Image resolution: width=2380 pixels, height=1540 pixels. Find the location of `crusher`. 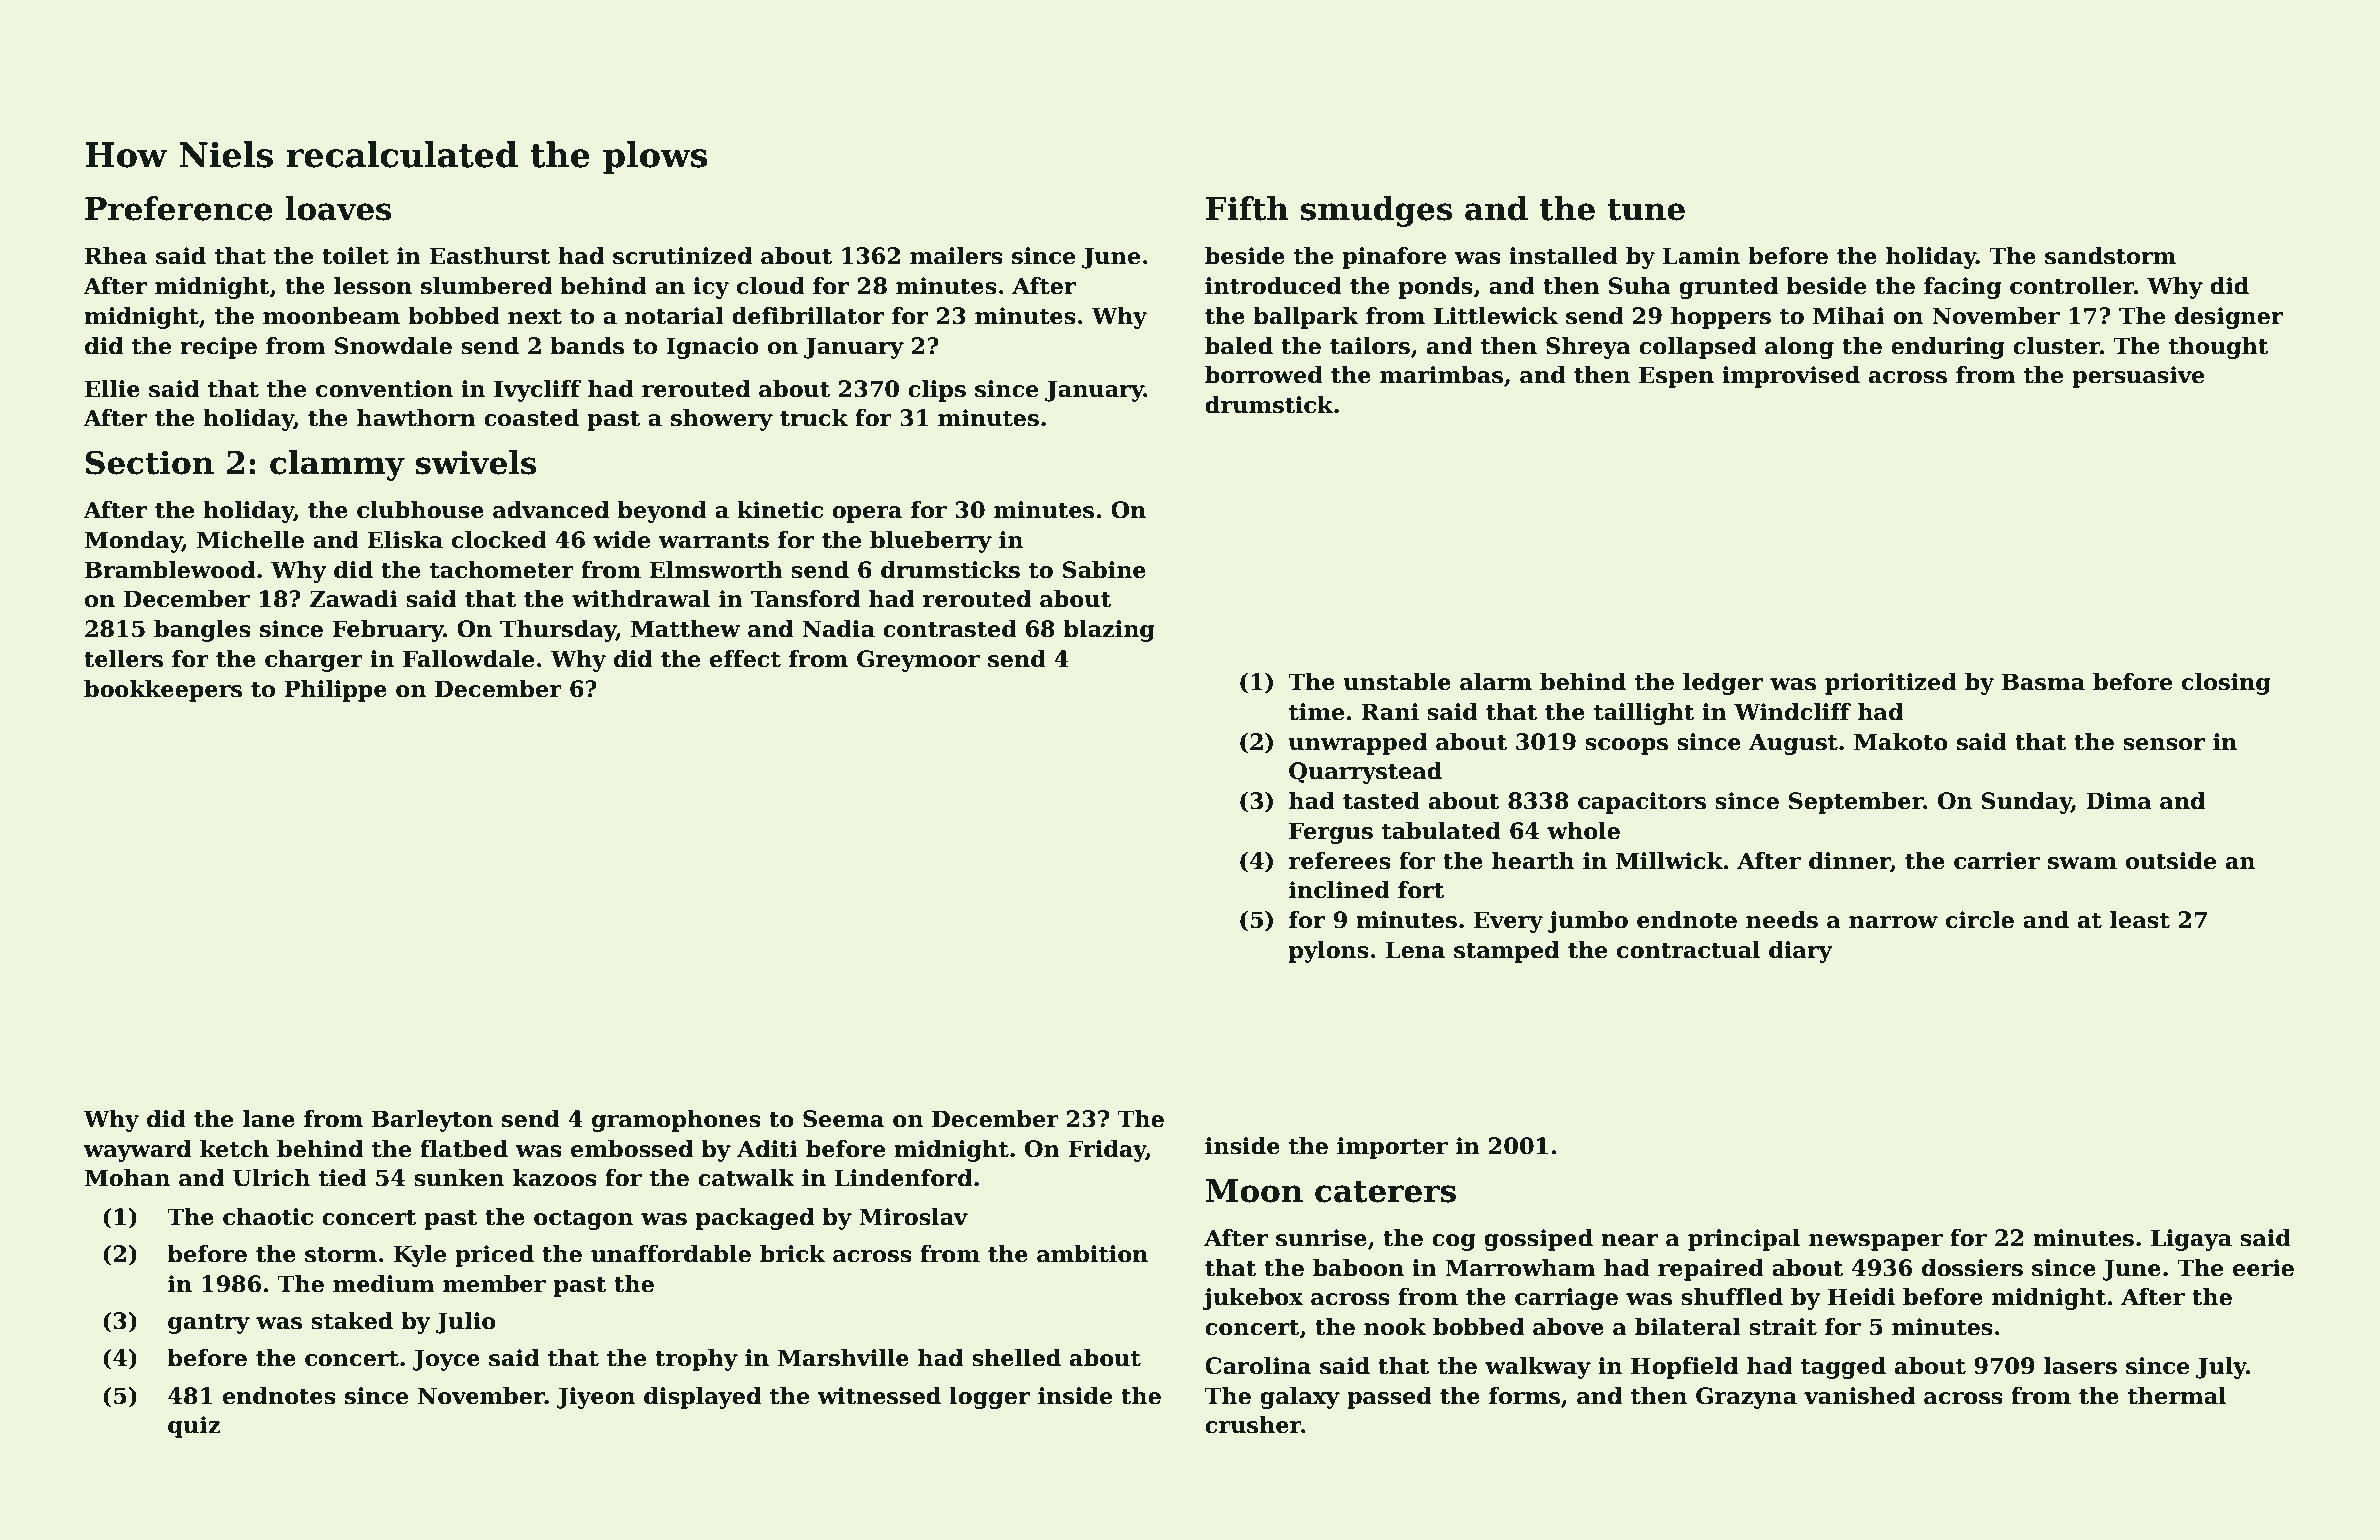

crusher is located at coordinates (1253, 1425).
